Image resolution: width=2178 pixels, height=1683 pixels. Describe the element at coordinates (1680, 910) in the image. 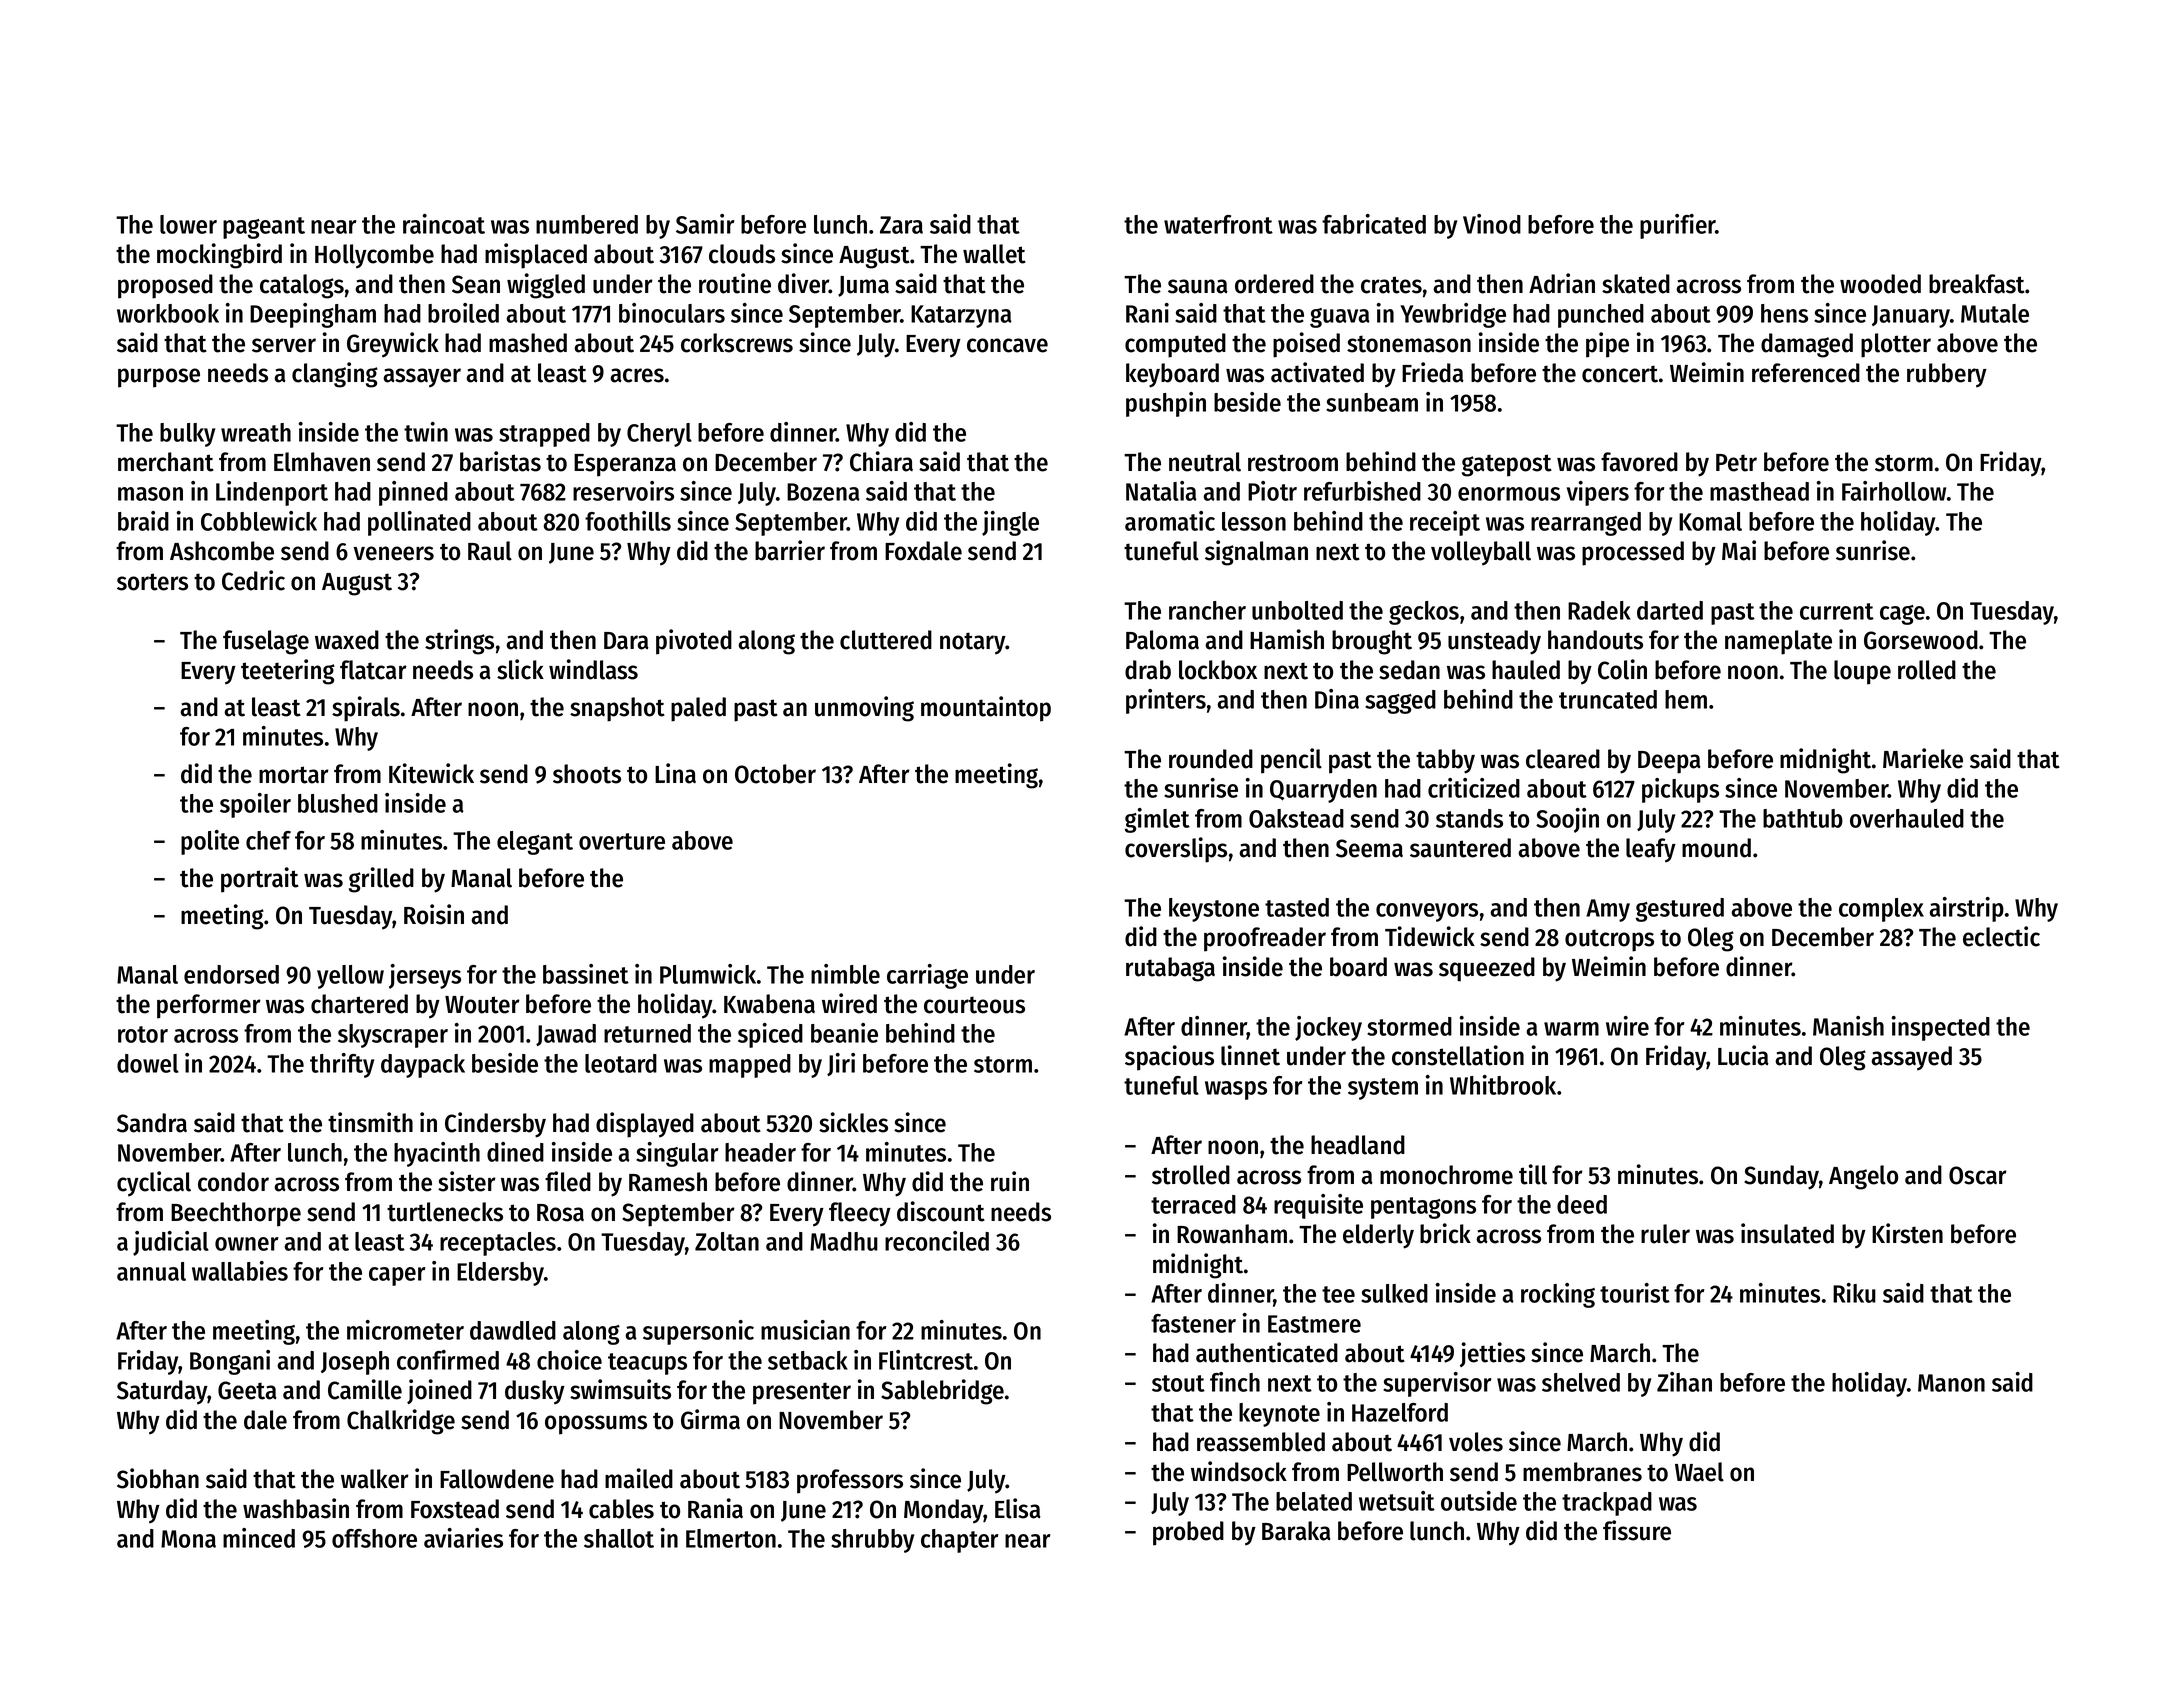

I see `gestured` at that location.
